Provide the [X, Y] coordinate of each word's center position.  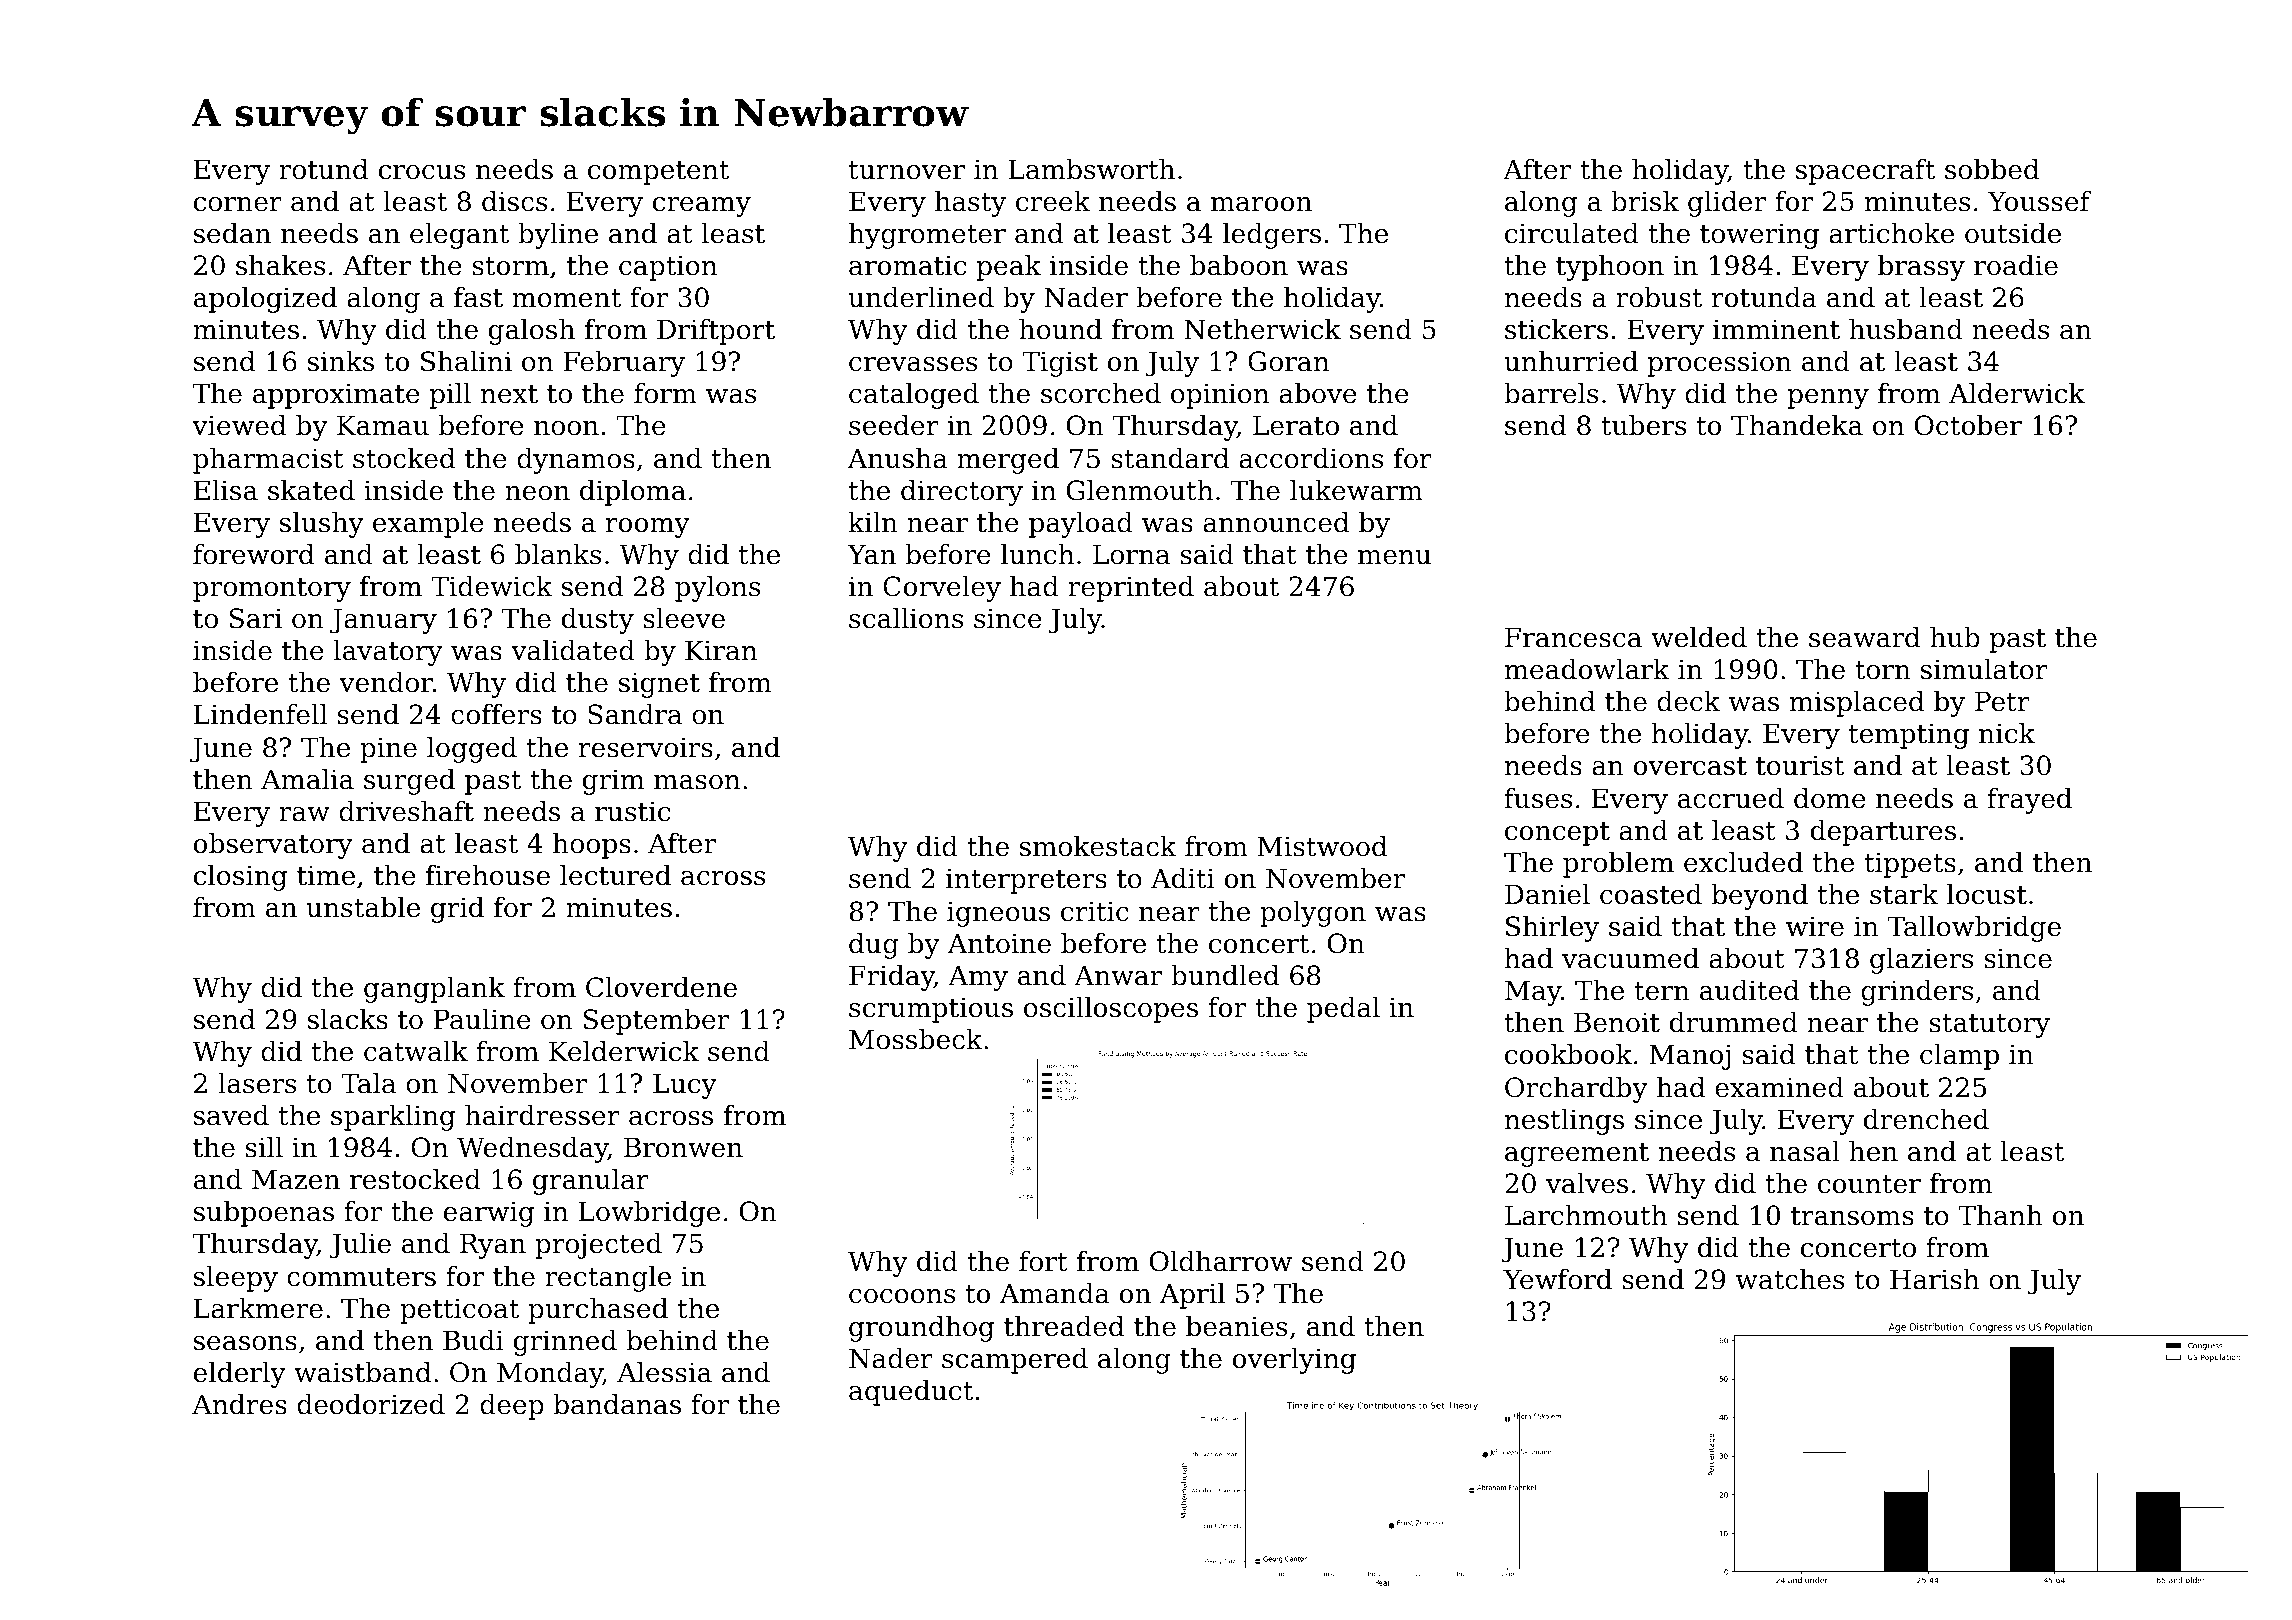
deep [512, 1407]
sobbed [1992, 169]
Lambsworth [1091, 169]
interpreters [1026, 881]
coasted [1651, 894]
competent [658, 173]
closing [240, 878]
